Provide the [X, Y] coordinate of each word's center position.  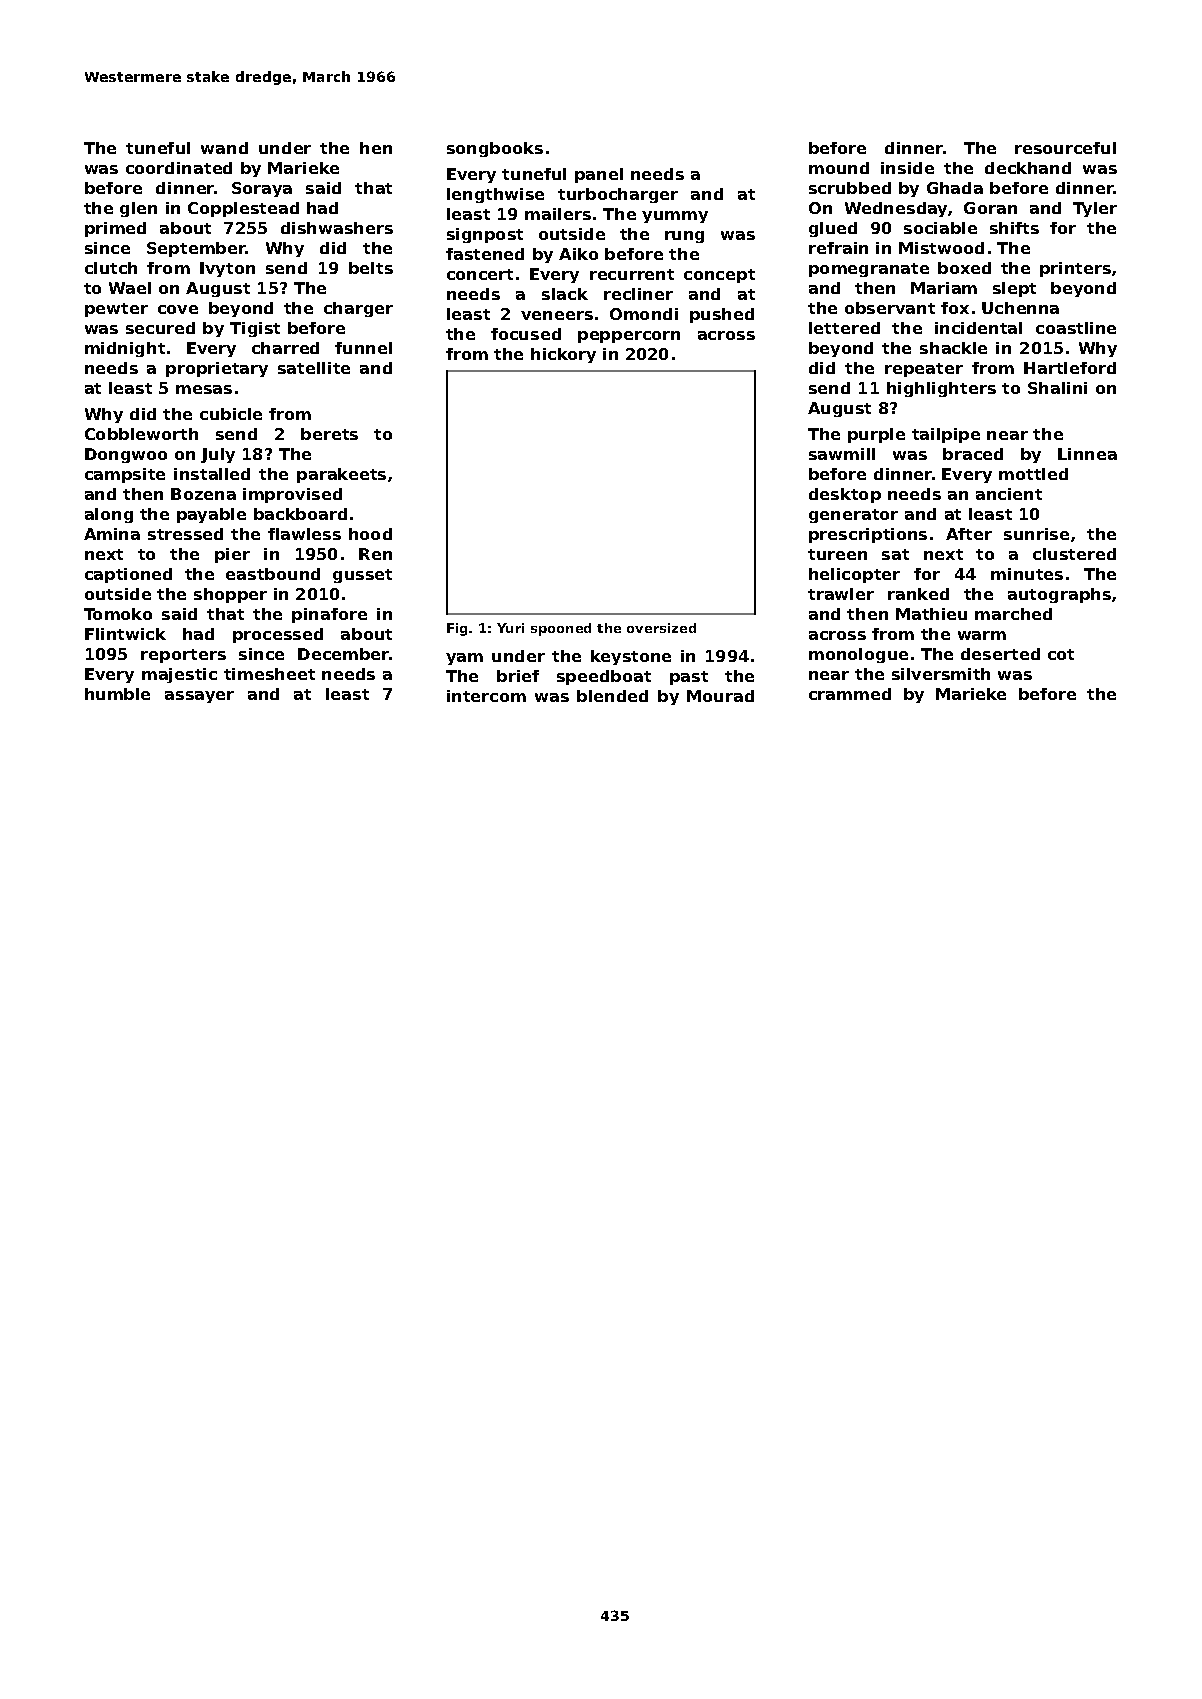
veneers [557, 315]
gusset [362, 576]
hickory [563, 355]
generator [853, 516]
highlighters [941, 389]
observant [890, 308]
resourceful [1065, 148]
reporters [183, 656]
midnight [125, 349]
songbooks [495, 149]
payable [211, 515]
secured [160, 328]
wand [224, 148]
